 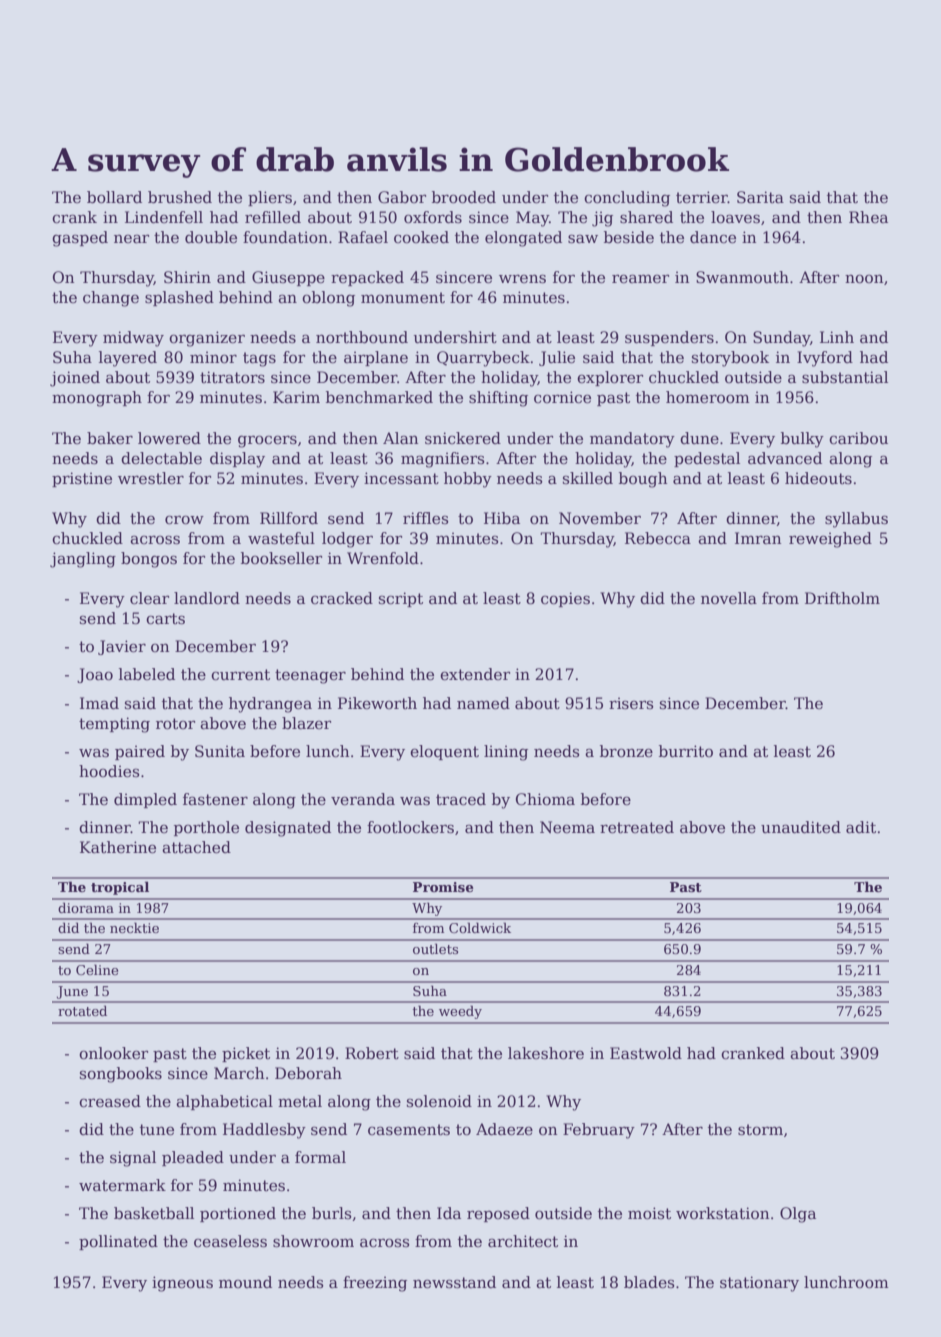 What do you see at coordinates (363, 237) in the screenshot?
I see `Rafael` at bounding box center [363, 237].
